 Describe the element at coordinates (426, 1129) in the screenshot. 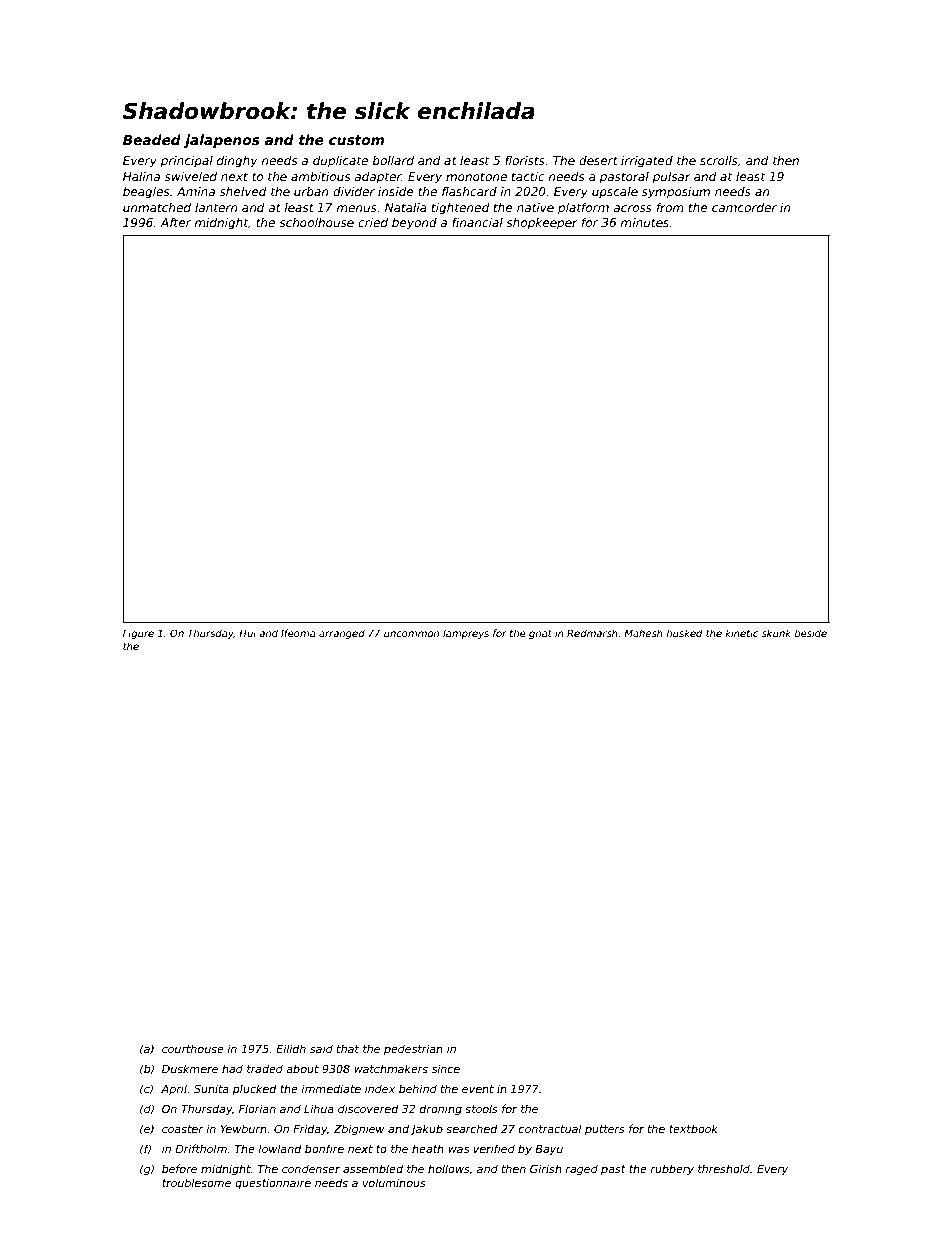

I see `Jakub` at that location.
